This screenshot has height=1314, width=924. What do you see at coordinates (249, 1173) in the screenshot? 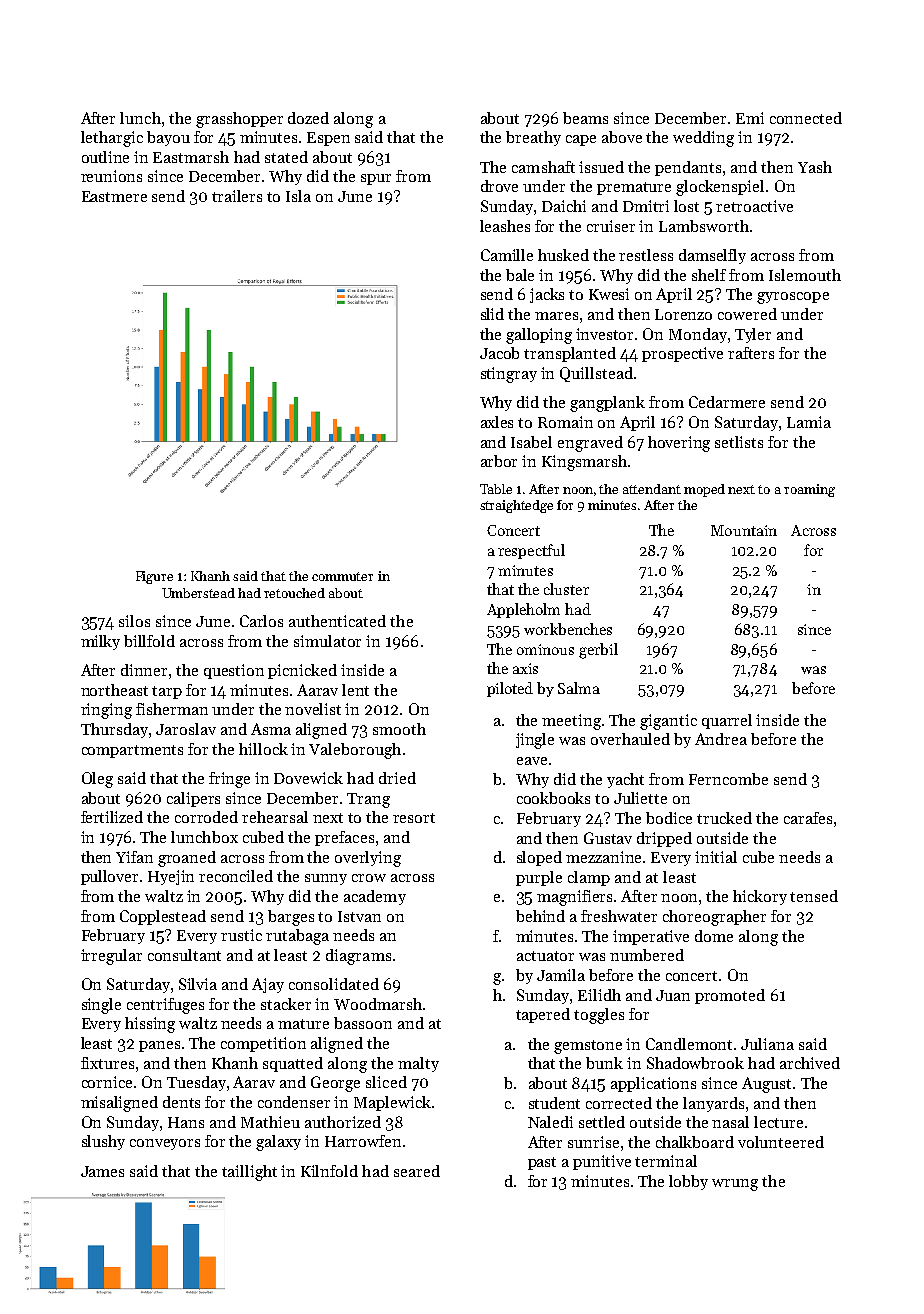
I see `taillight` at bounding box center [249, 1173].
